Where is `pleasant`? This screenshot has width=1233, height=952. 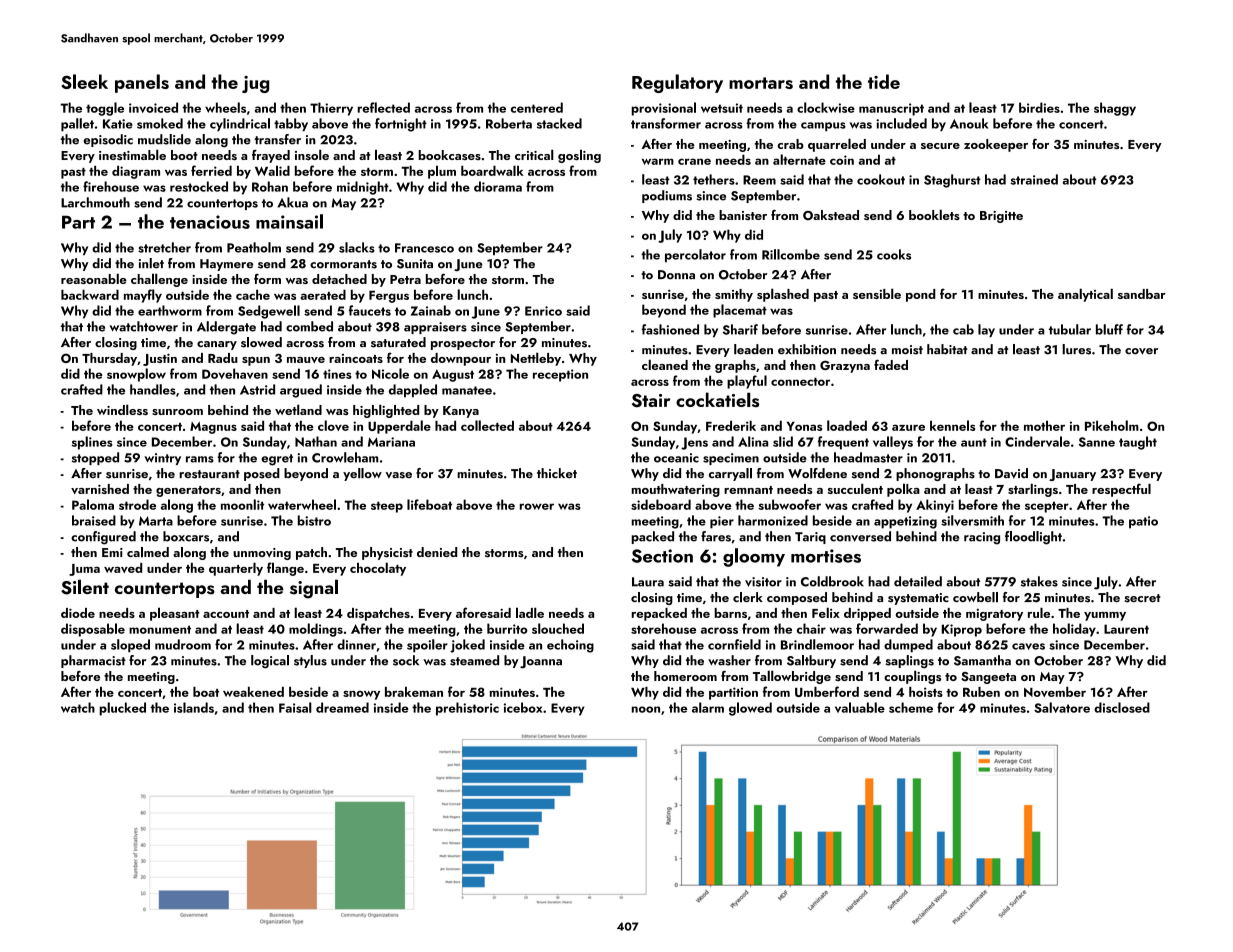 pleasant is located at coordinates (175, 614).
